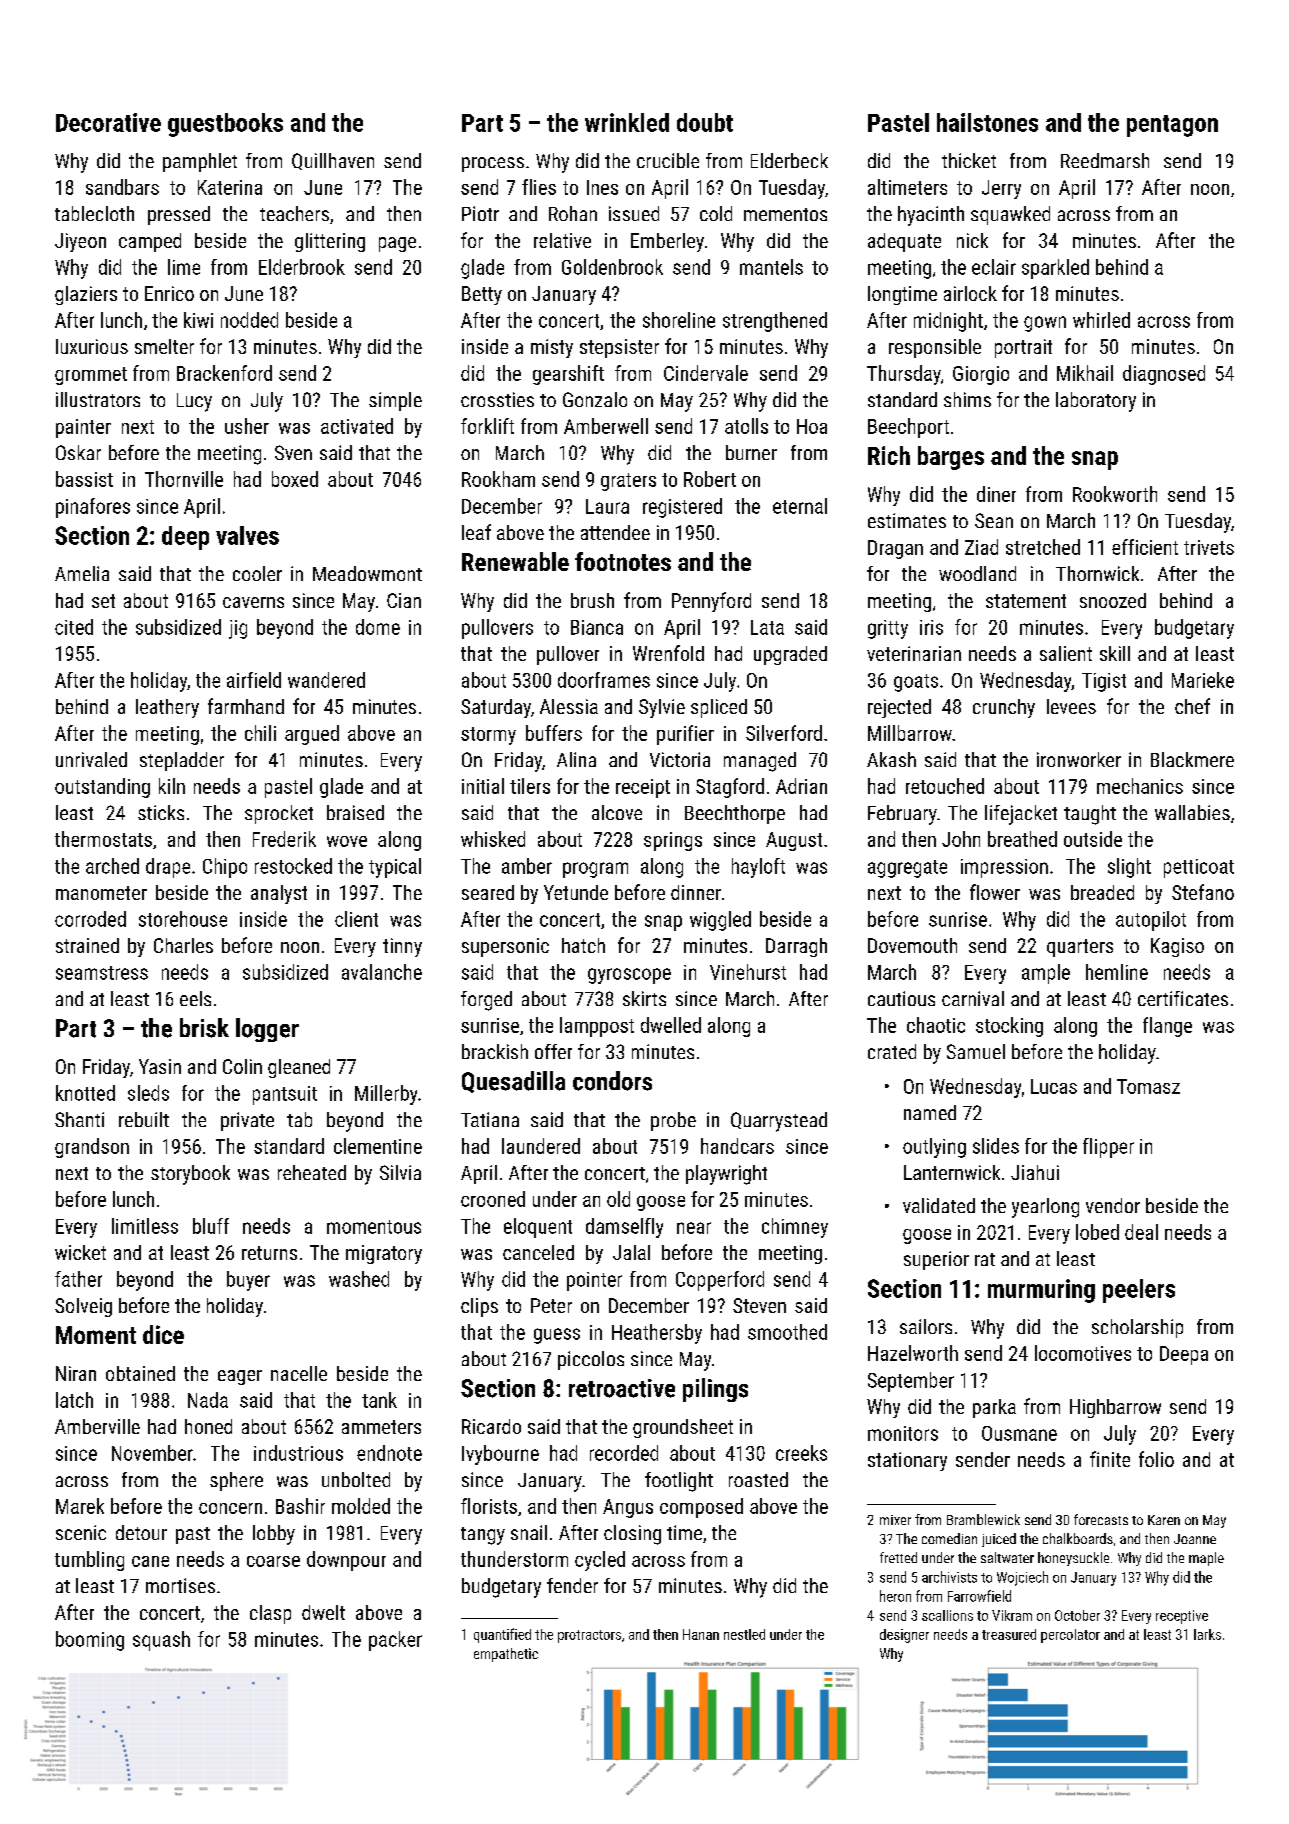 Image resolution: width=1289 pixels, height=1824 pixels. I want to click on lamppost, so click(597, 1027).
